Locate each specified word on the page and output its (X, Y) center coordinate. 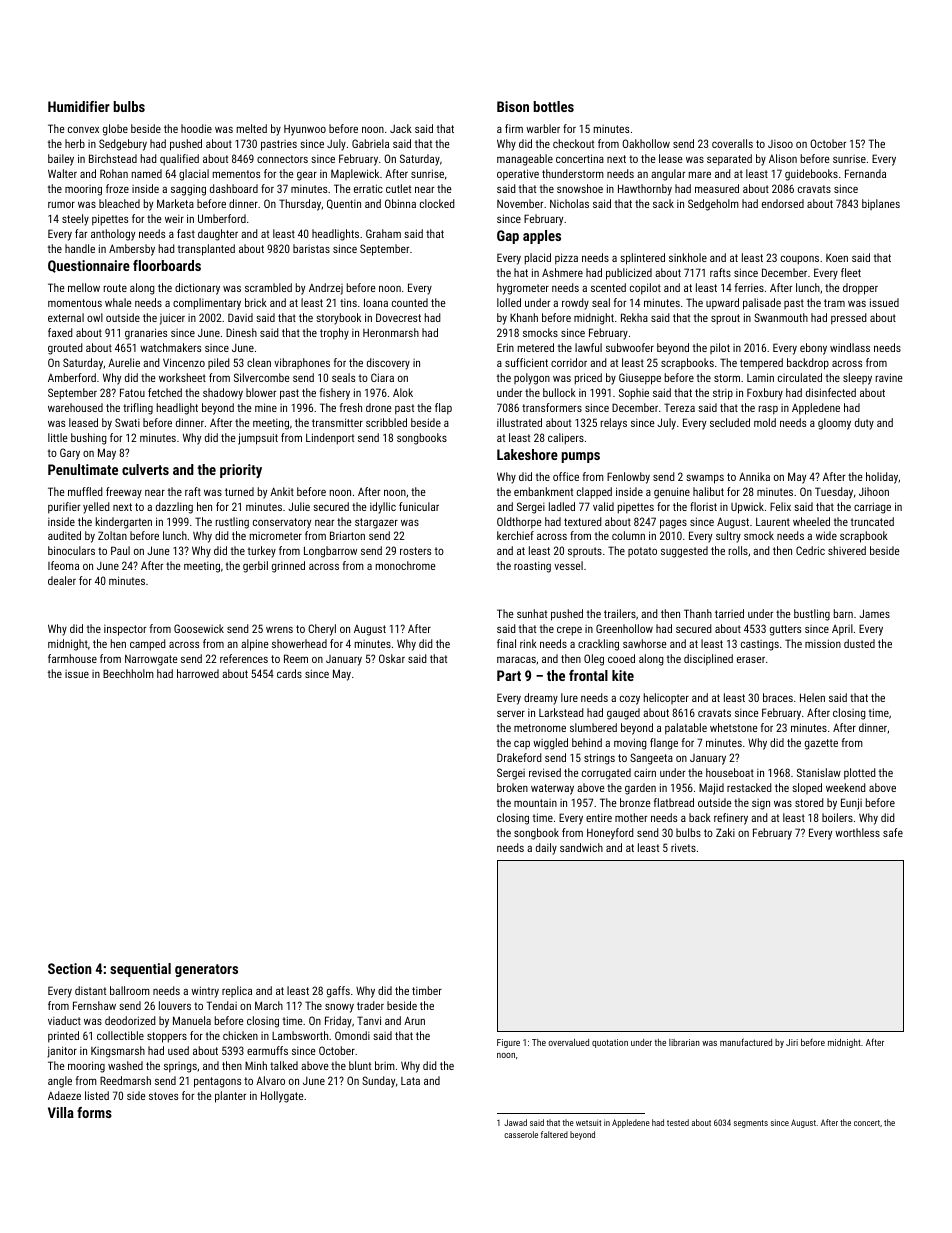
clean (259, 362)
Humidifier (79, 106)
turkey (262, 552)
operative (518, 175)
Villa (61, 1112)
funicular (419, 506)
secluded (730, 422)
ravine (889, 377)
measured (717, 188)
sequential (140, 970)
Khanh (524, 317)
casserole (521, 1134)
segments (751, 1124)
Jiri (792, 1042)
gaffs (338, 992)
